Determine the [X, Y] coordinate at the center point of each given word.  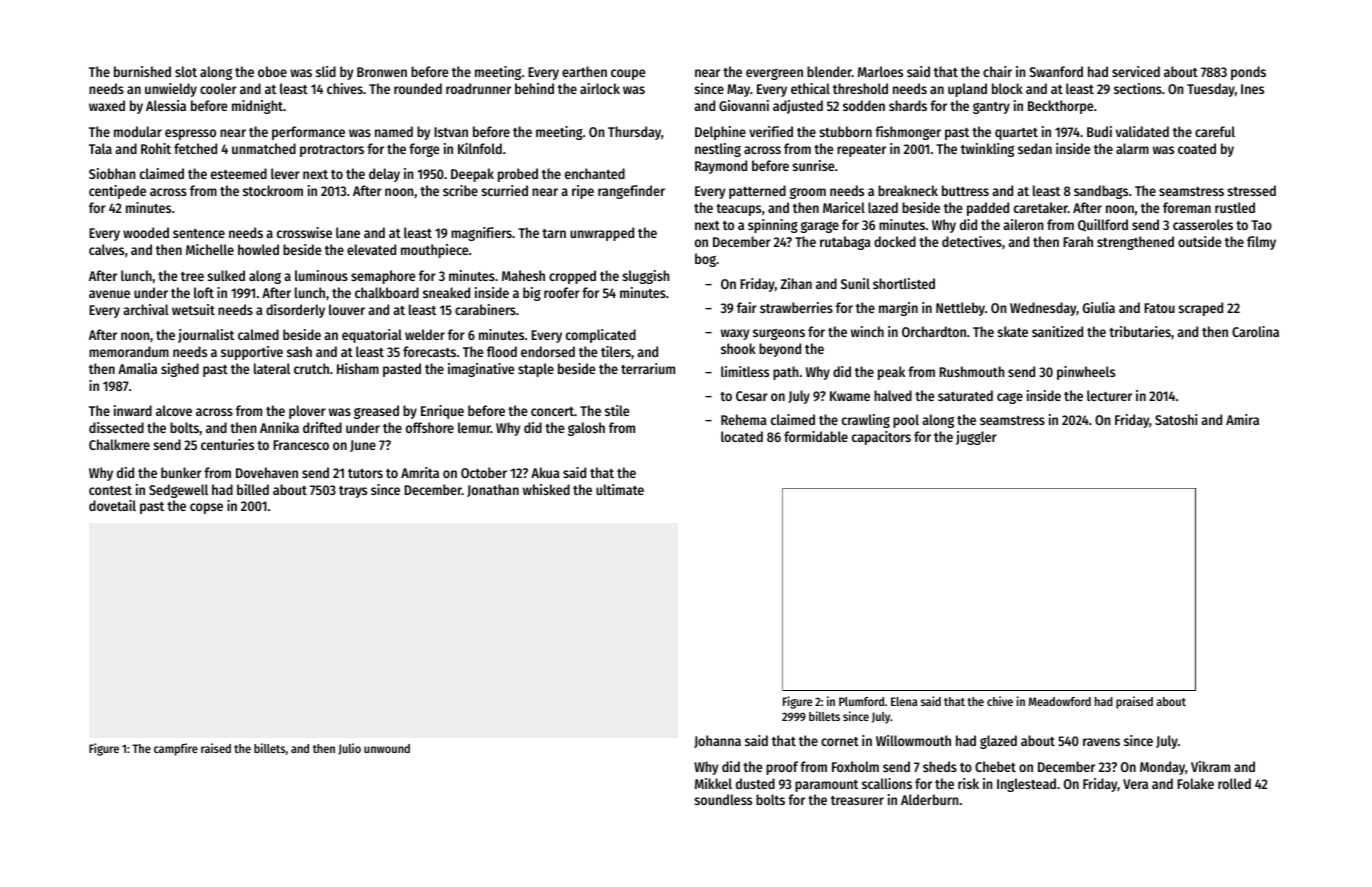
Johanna [717, 741]
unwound [387, 748]
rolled [1234, 783]
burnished [142, 71]
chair [997, 71]
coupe [628, 74]
